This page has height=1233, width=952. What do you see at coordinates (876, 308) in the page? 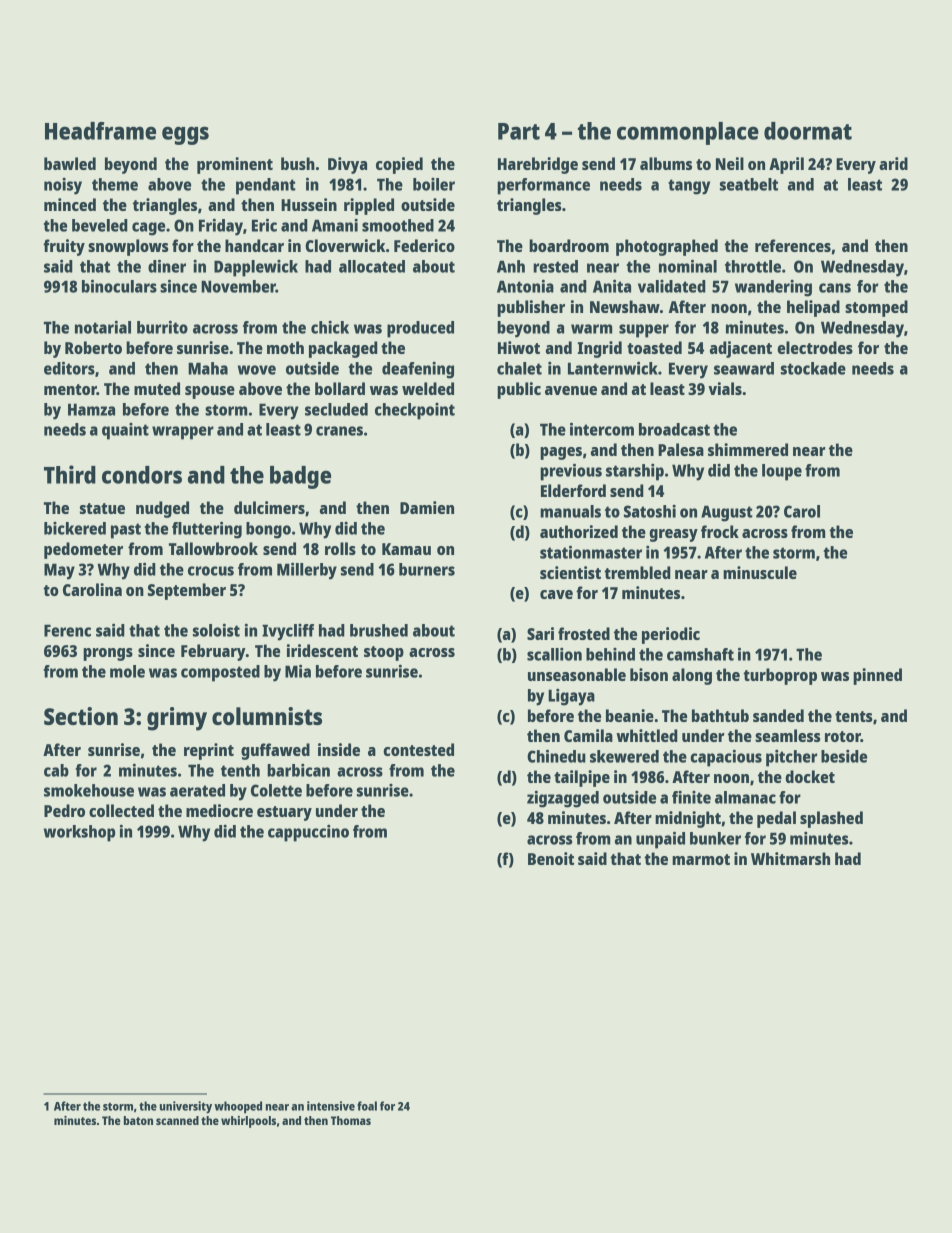
I see `stomped` at bounding box center [876, 308].
